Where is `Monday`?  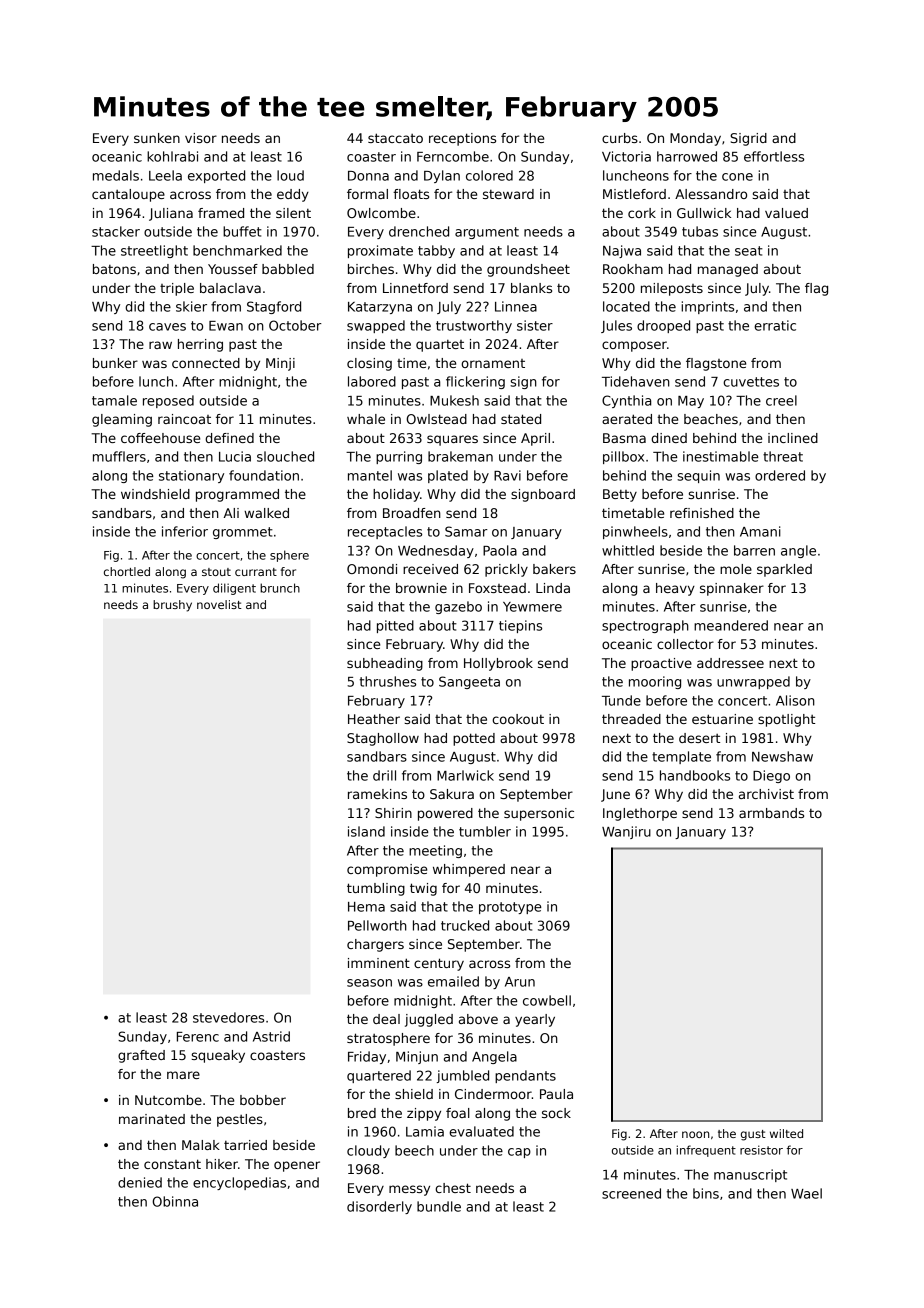
Monday is located at coordinates (695, 139).
